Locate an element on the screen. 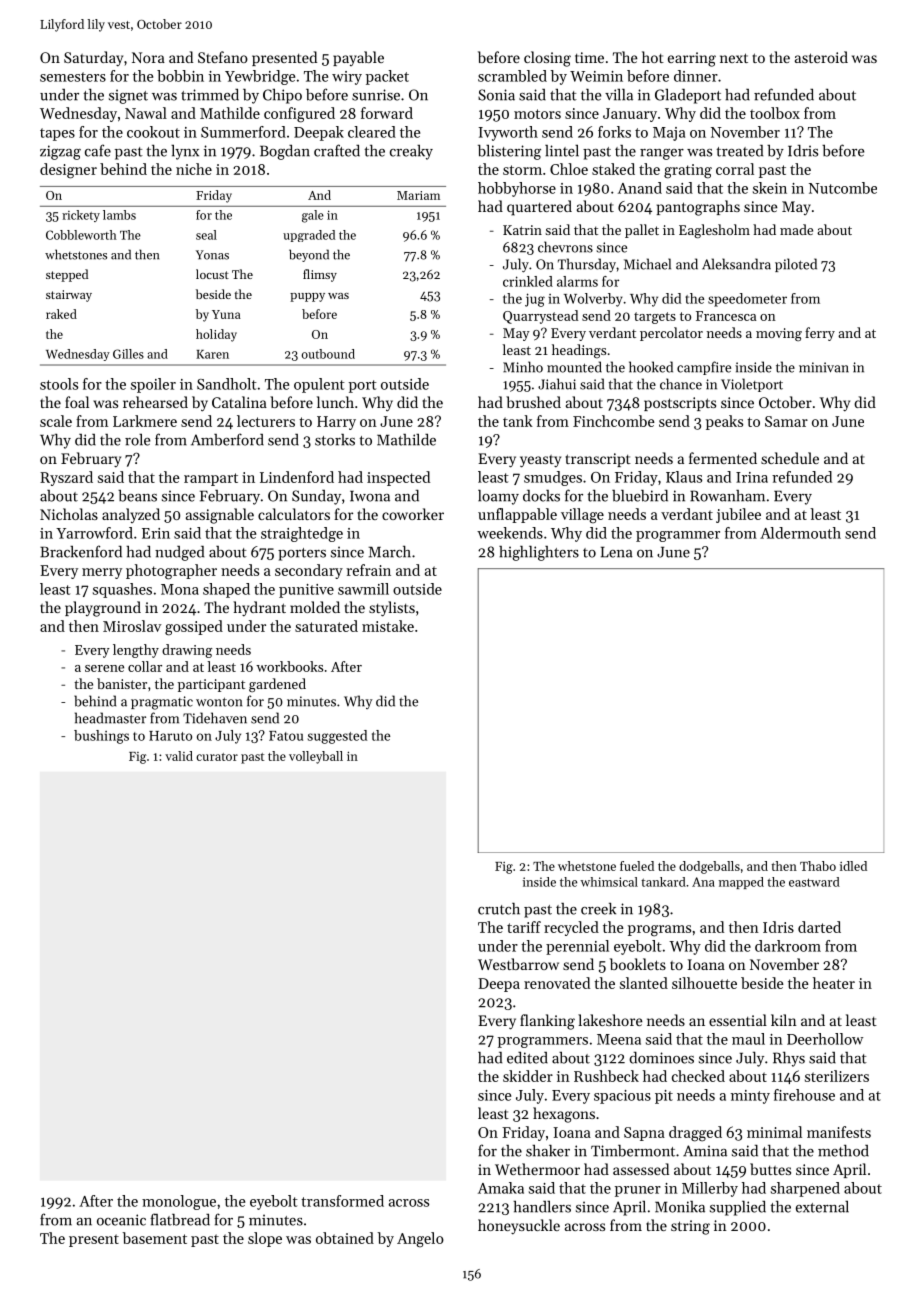 The image size is (924, 1308). crutch is located at coordinates (499, 909).
